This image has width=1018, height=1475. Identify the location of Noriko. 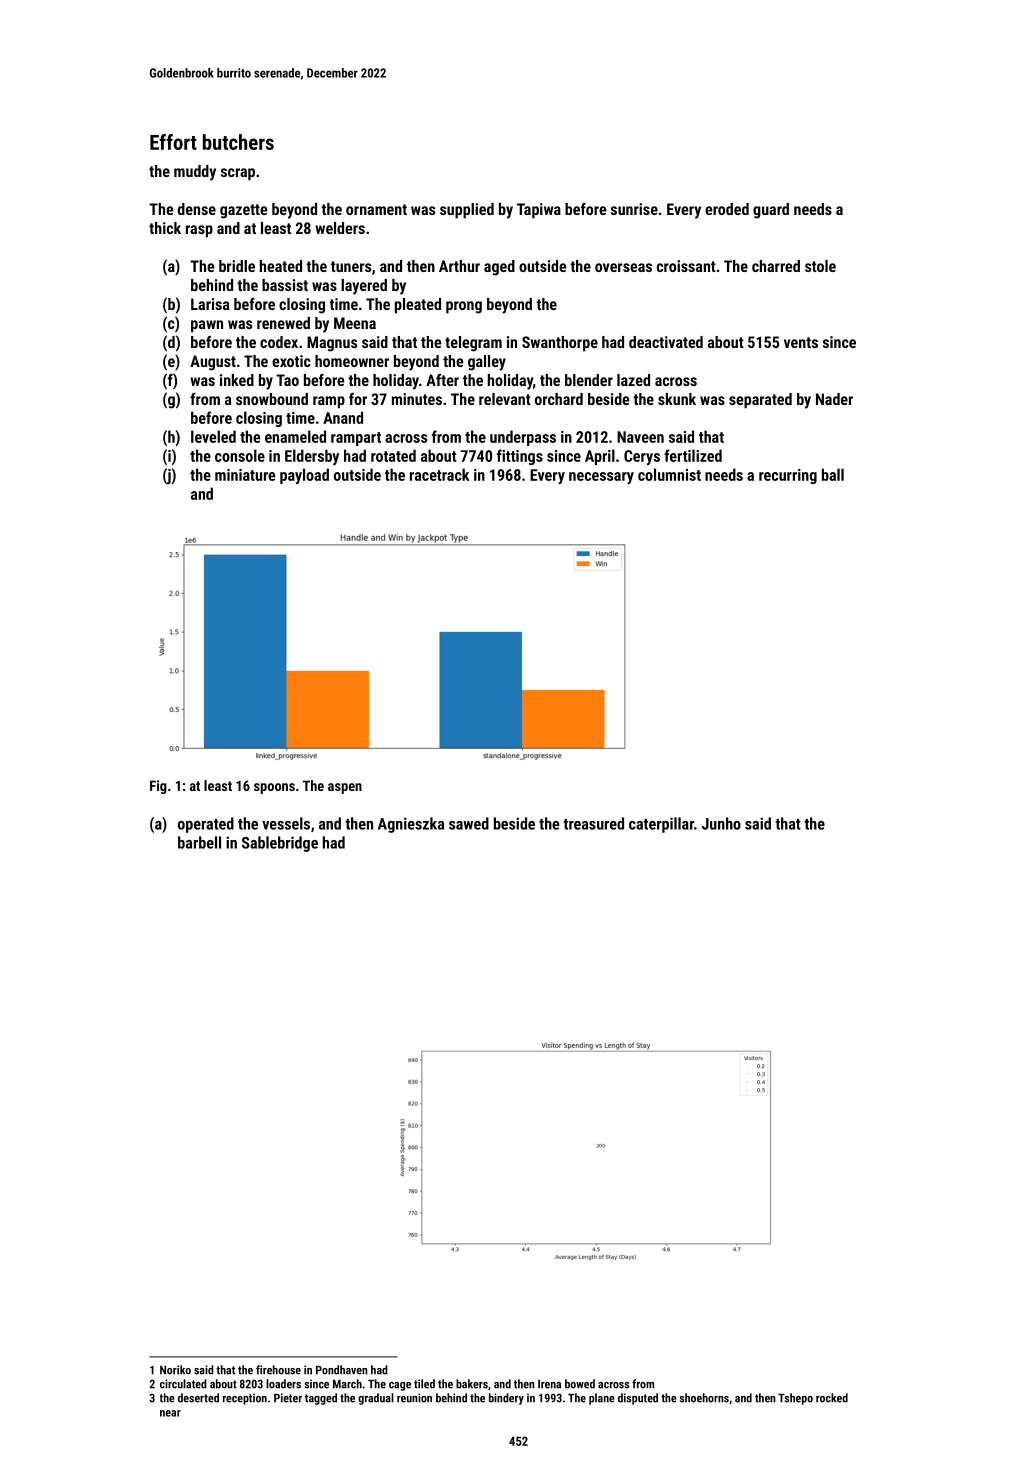
(175, 1370).
